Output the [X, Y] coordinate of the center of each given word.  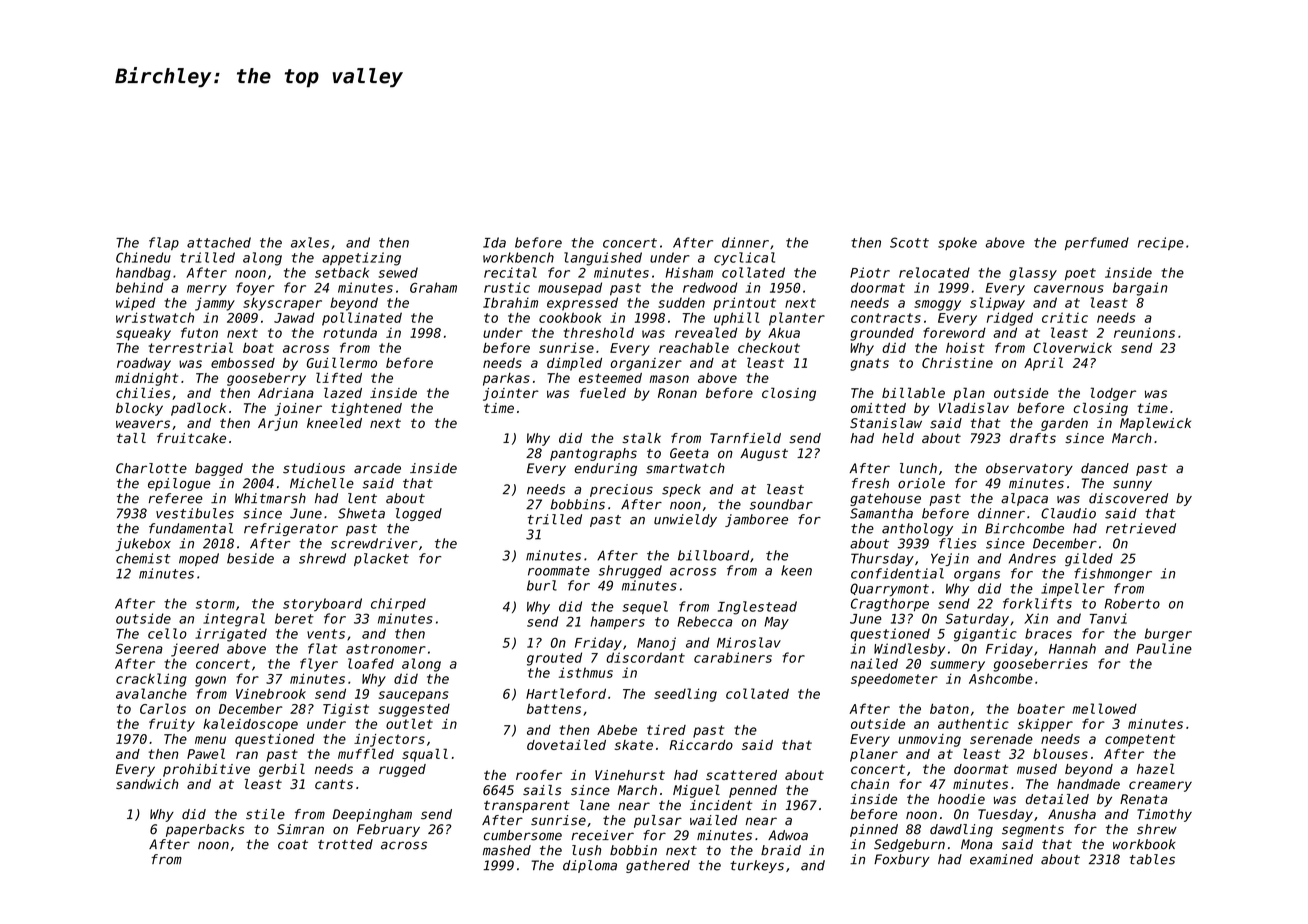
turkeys [757, 866]
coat [293, 845]
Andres [1032, 558]
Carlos [163, 708]
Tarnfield [745, 438]
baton [949, 708]
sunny [1132, 485]
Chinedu [143, 257]
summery [957, 666]
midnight [146, 379]
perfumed [1097, 243]
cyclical [744, 259]
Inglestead [757, 608]
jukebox [143, 544]
